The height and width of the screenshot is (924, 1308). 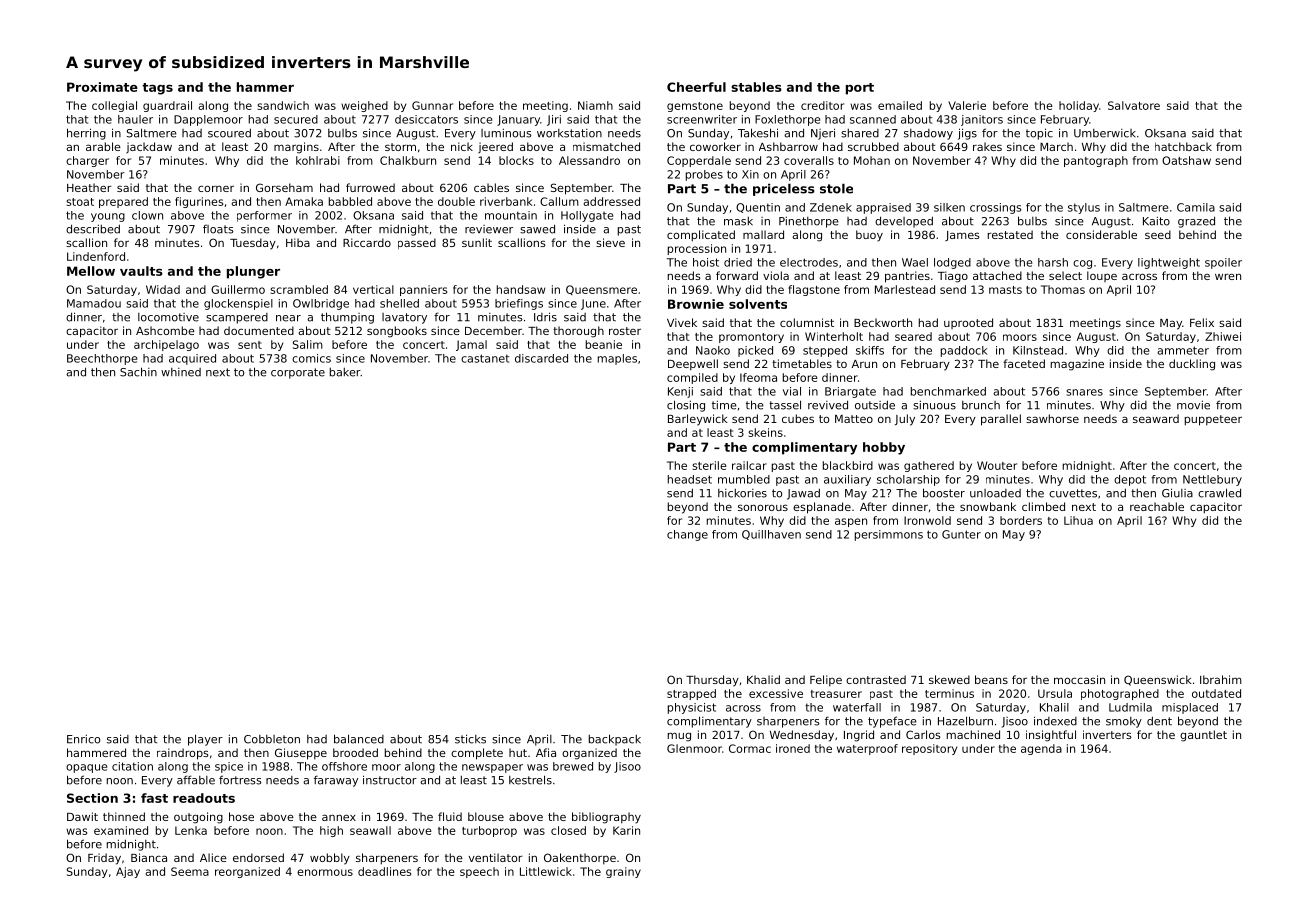 What do you see at coordinates (1134, 105) in the screenshot?
I see `Salvatore` at bounding box center [1134, 105].
